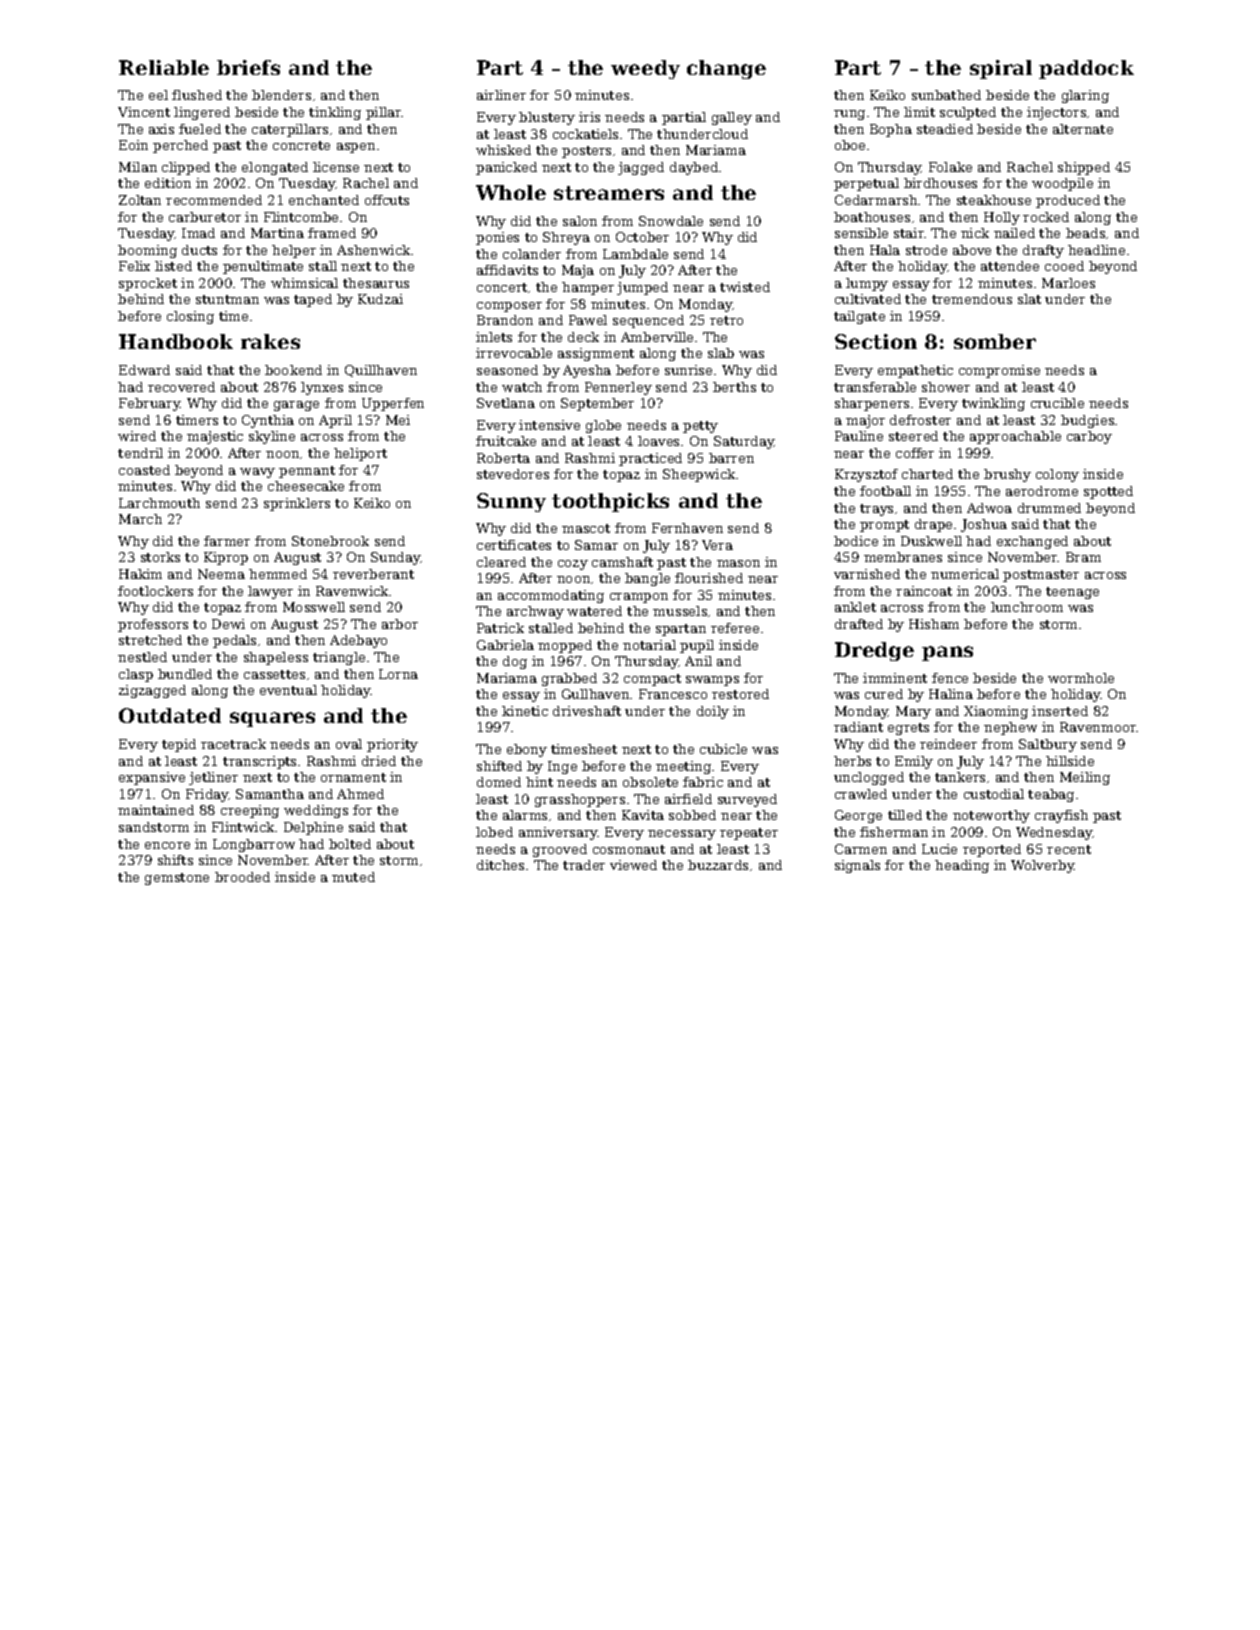  I want to click on twinkling, so click(993, 404).
